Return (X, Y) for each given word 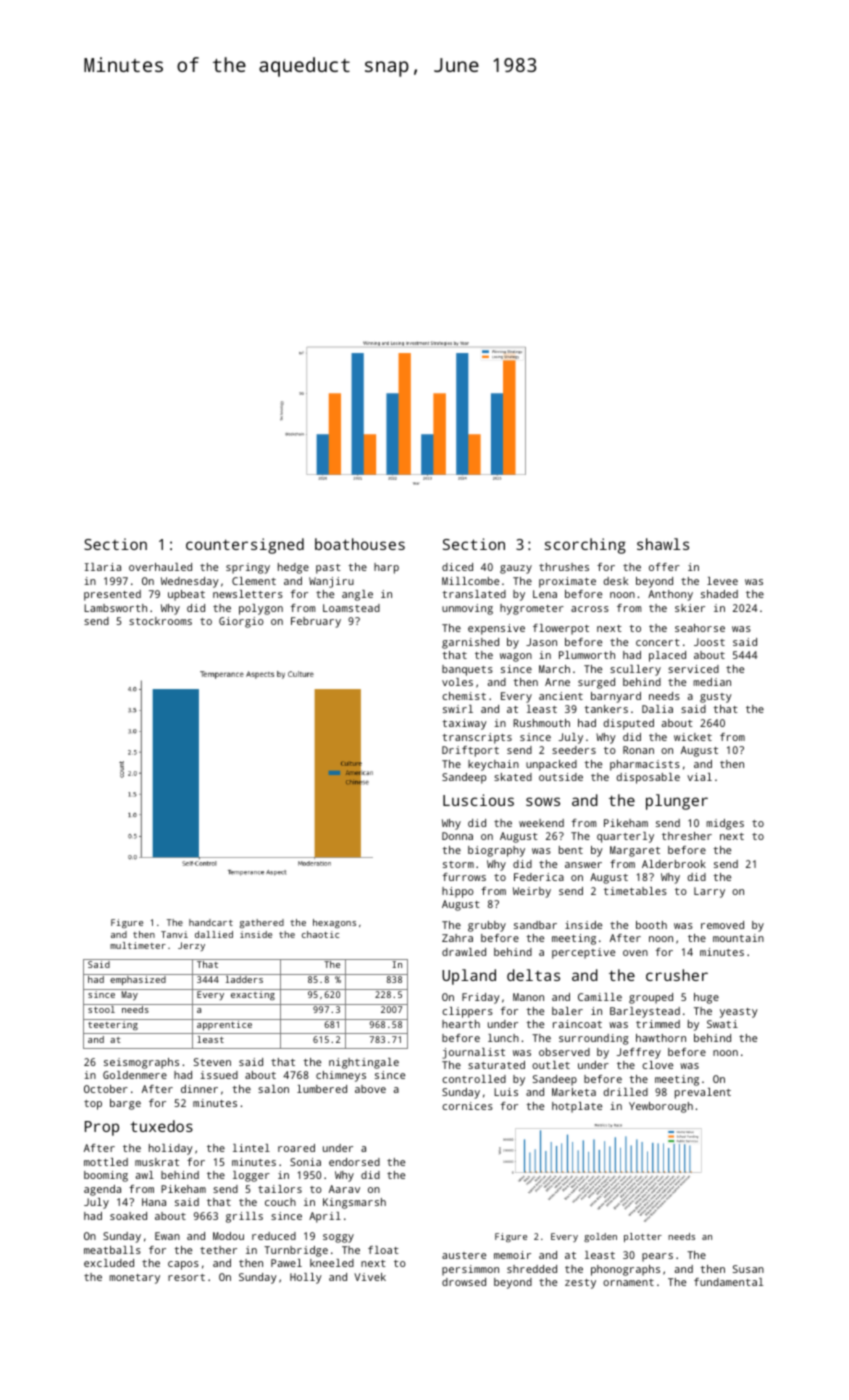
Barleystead (645, 1012)
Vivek (370, 1277)
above (370, 1089)
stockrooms (160, 621)
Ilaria (103, 567)
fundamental (728, 1282)
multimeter (138, 945)
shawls (663, 544)
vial (699, 777)
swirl (458, 709)
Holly (306, 1278)
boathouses (360, 544)
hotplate (577, 1107)
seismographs (141, 1063)
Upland (469, 977)
